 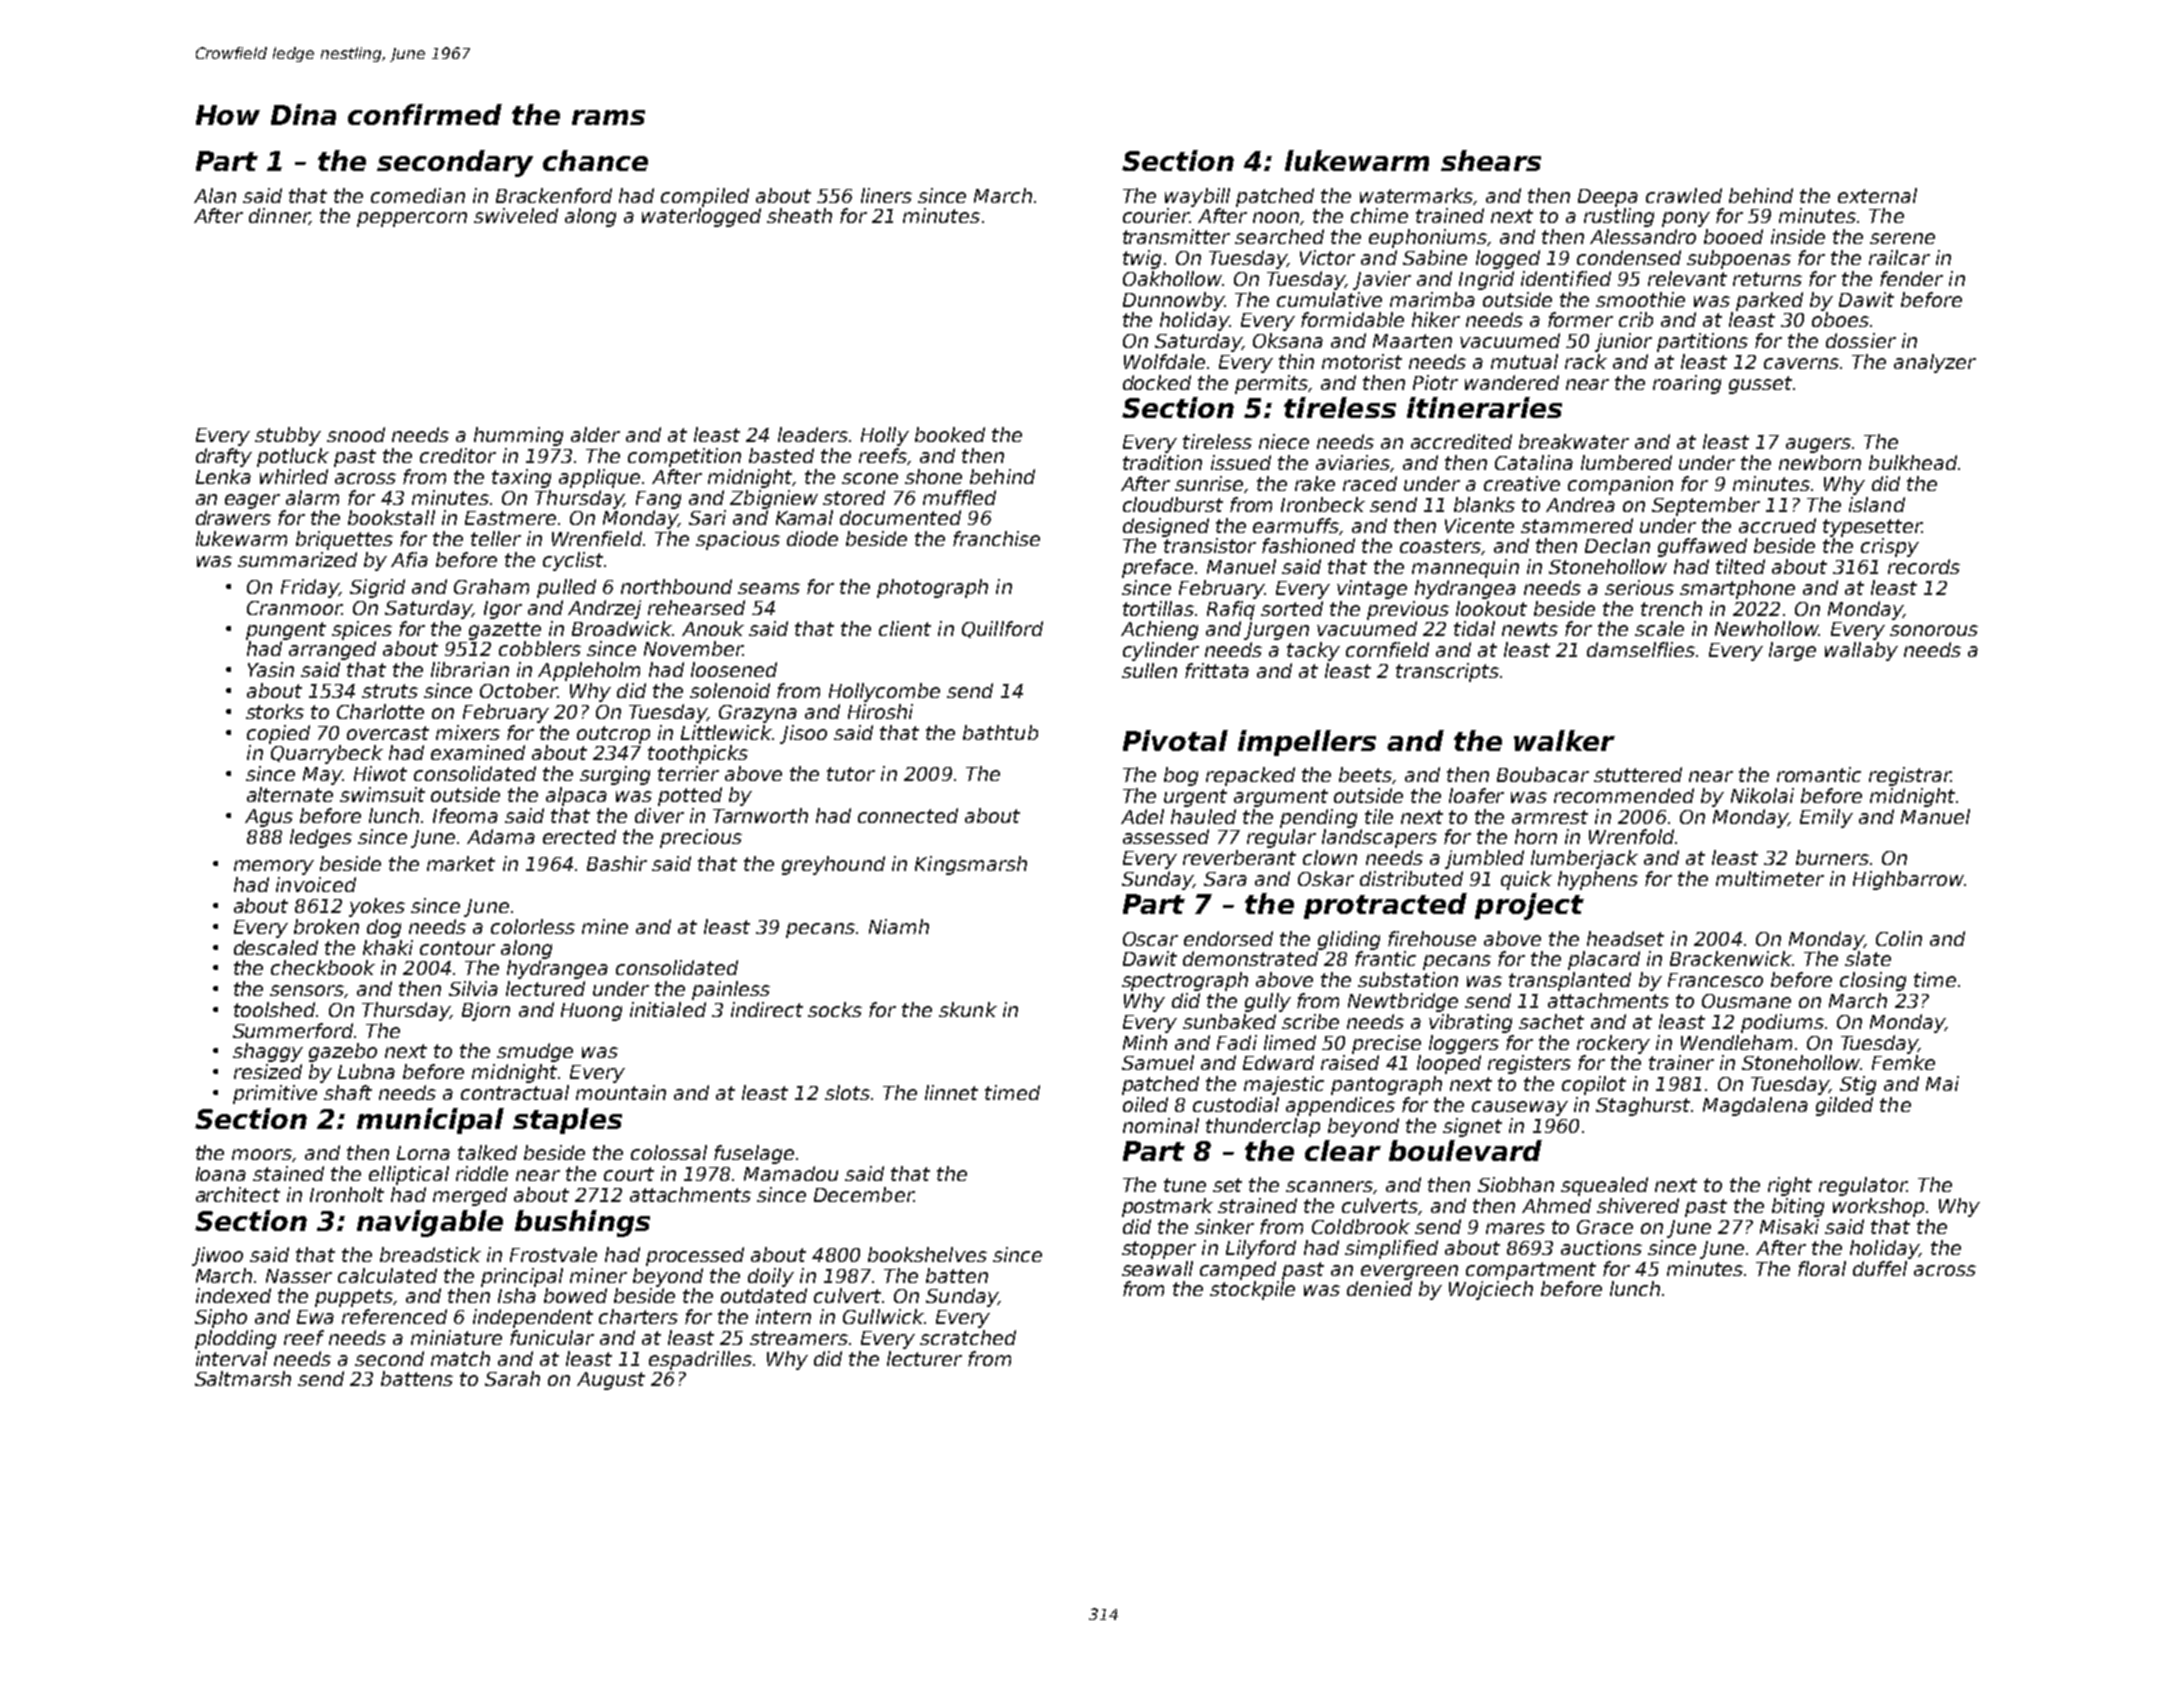 I want to click on external, so click(x=1877, y=195).
